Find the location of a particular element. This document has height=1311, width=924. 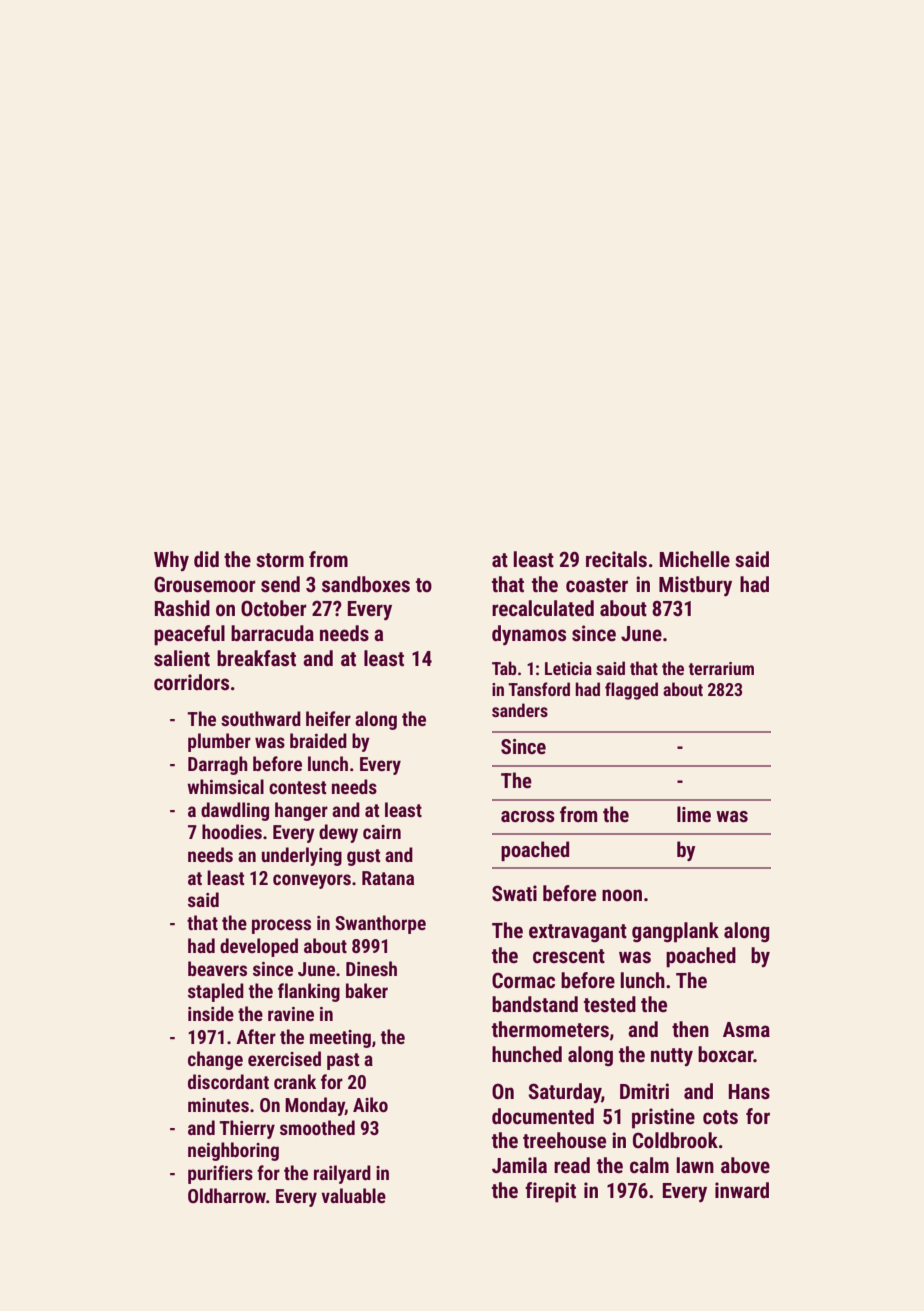

stapled is located at coordinates (216, 992).
